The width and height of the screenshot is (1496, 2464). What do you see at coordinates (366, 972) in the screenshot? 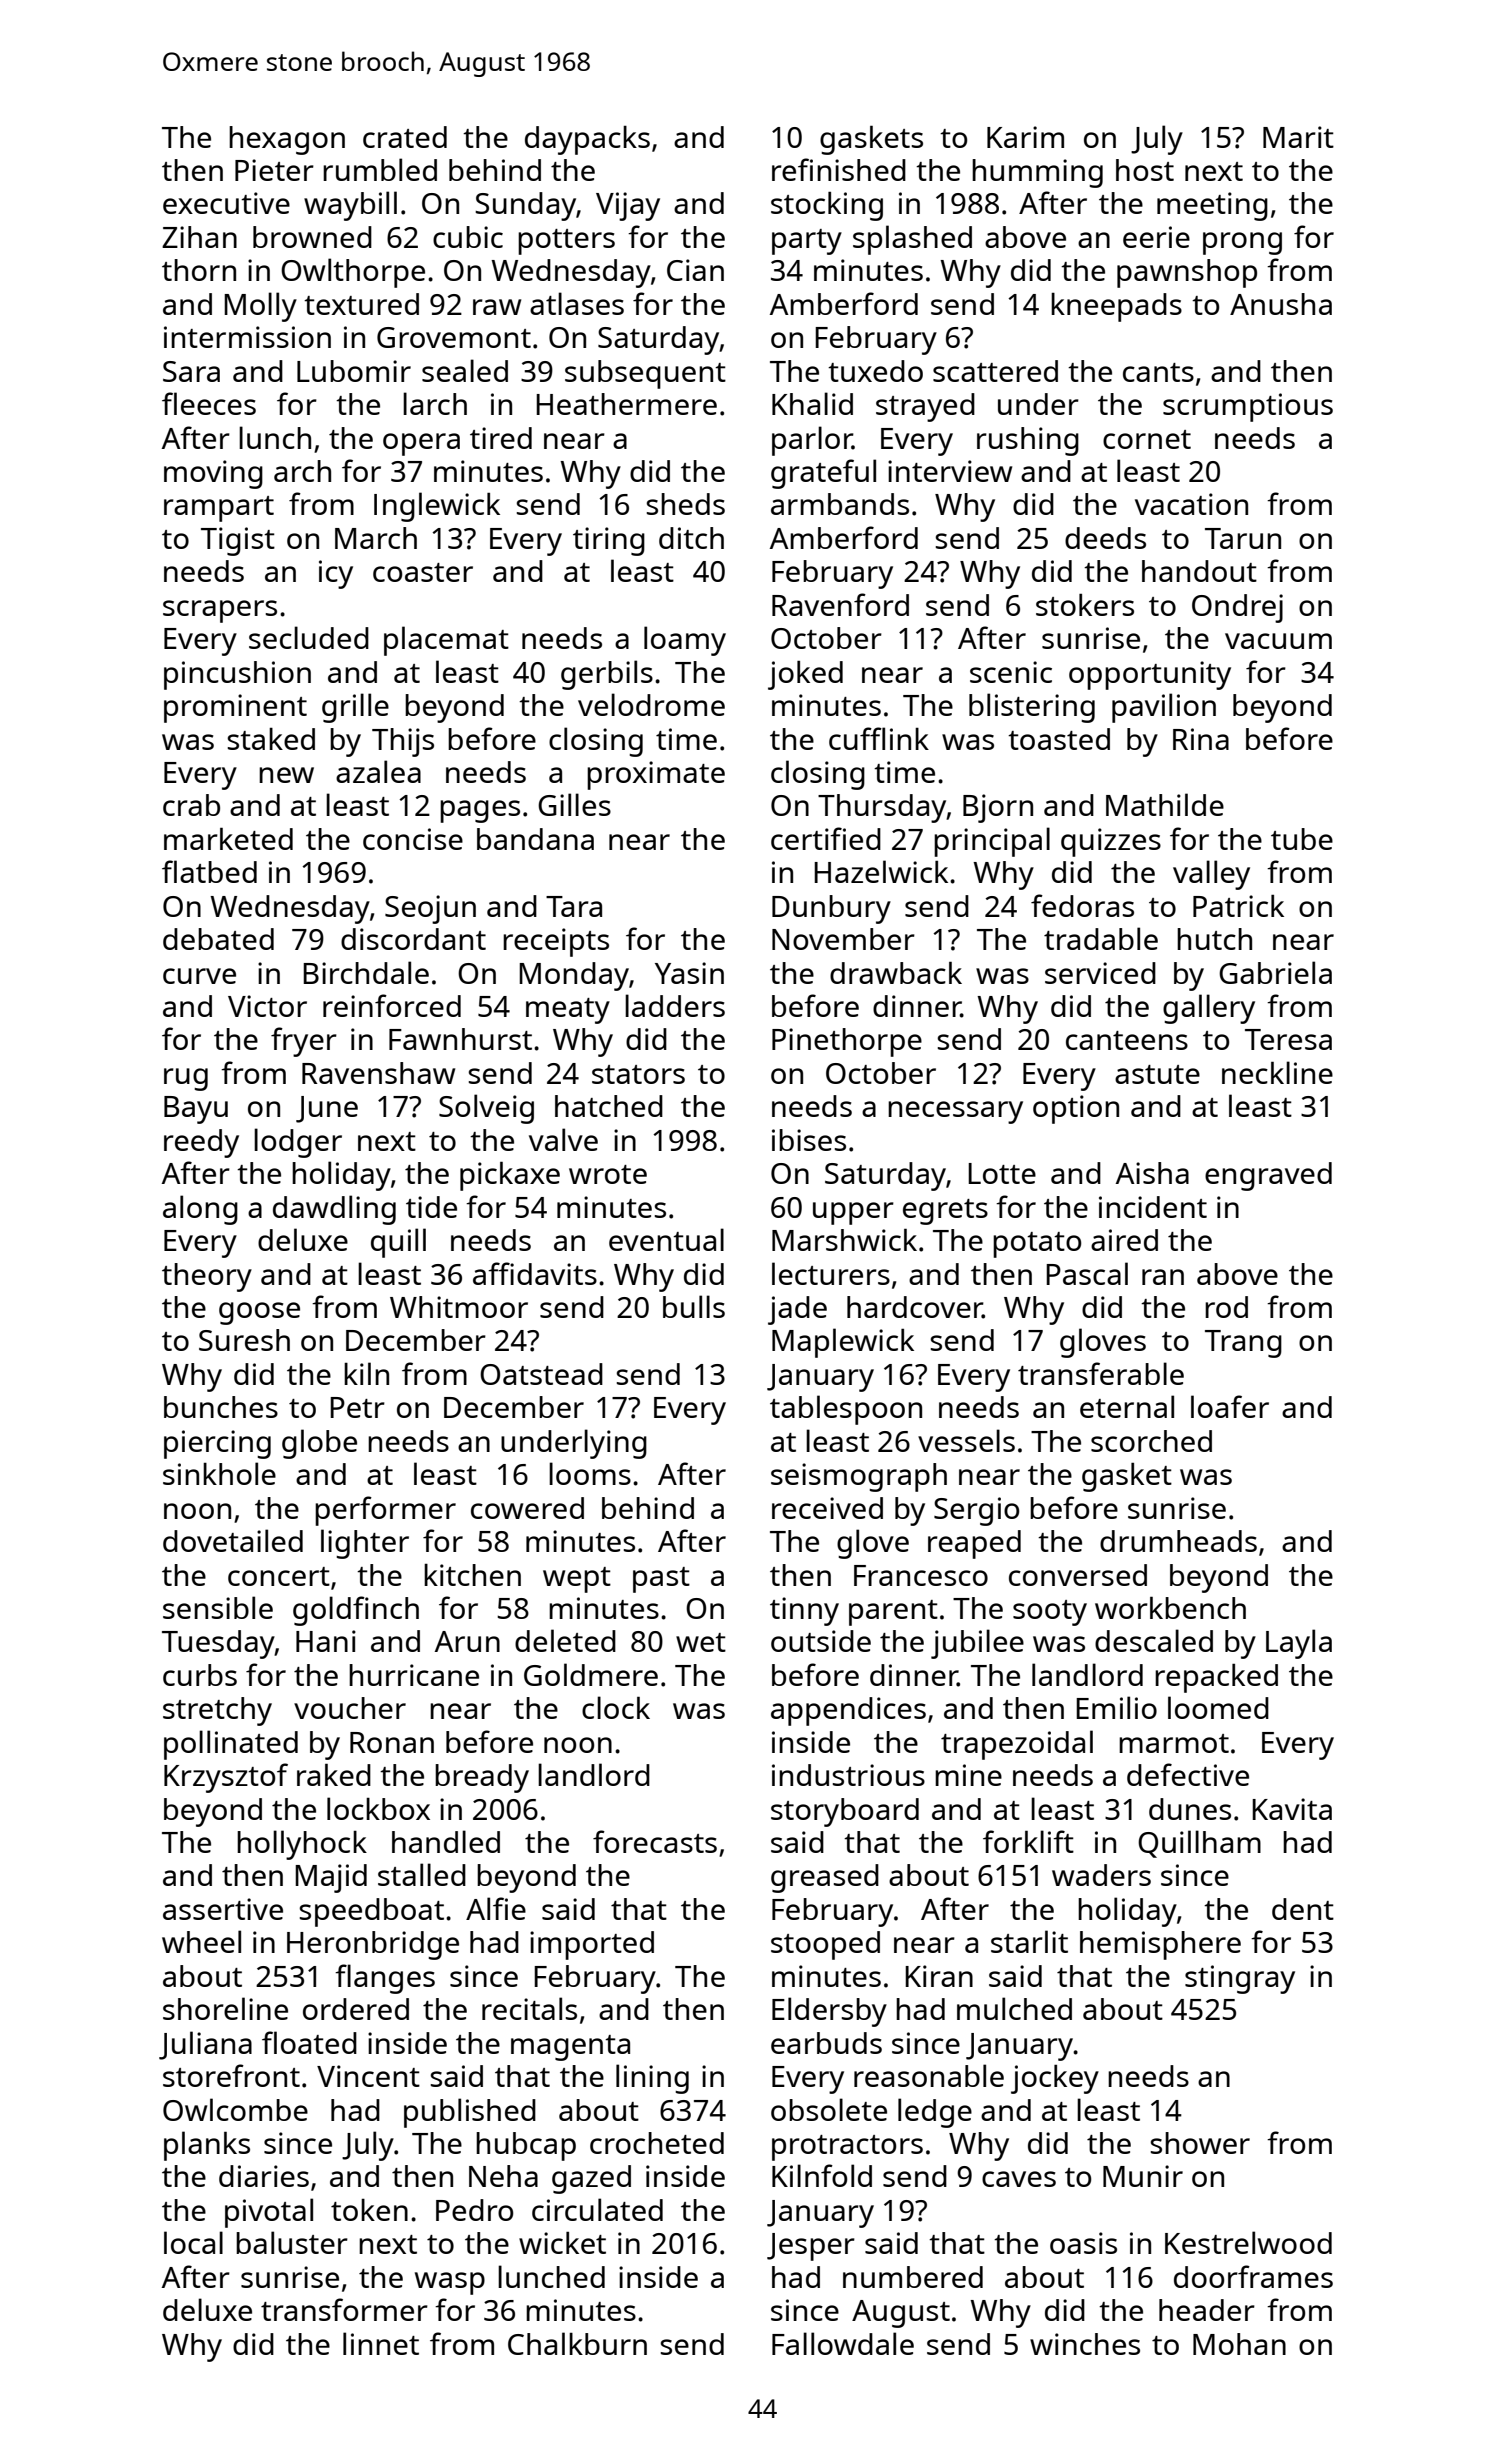
I see `Birchdale` at bounding box center [366, 972].
